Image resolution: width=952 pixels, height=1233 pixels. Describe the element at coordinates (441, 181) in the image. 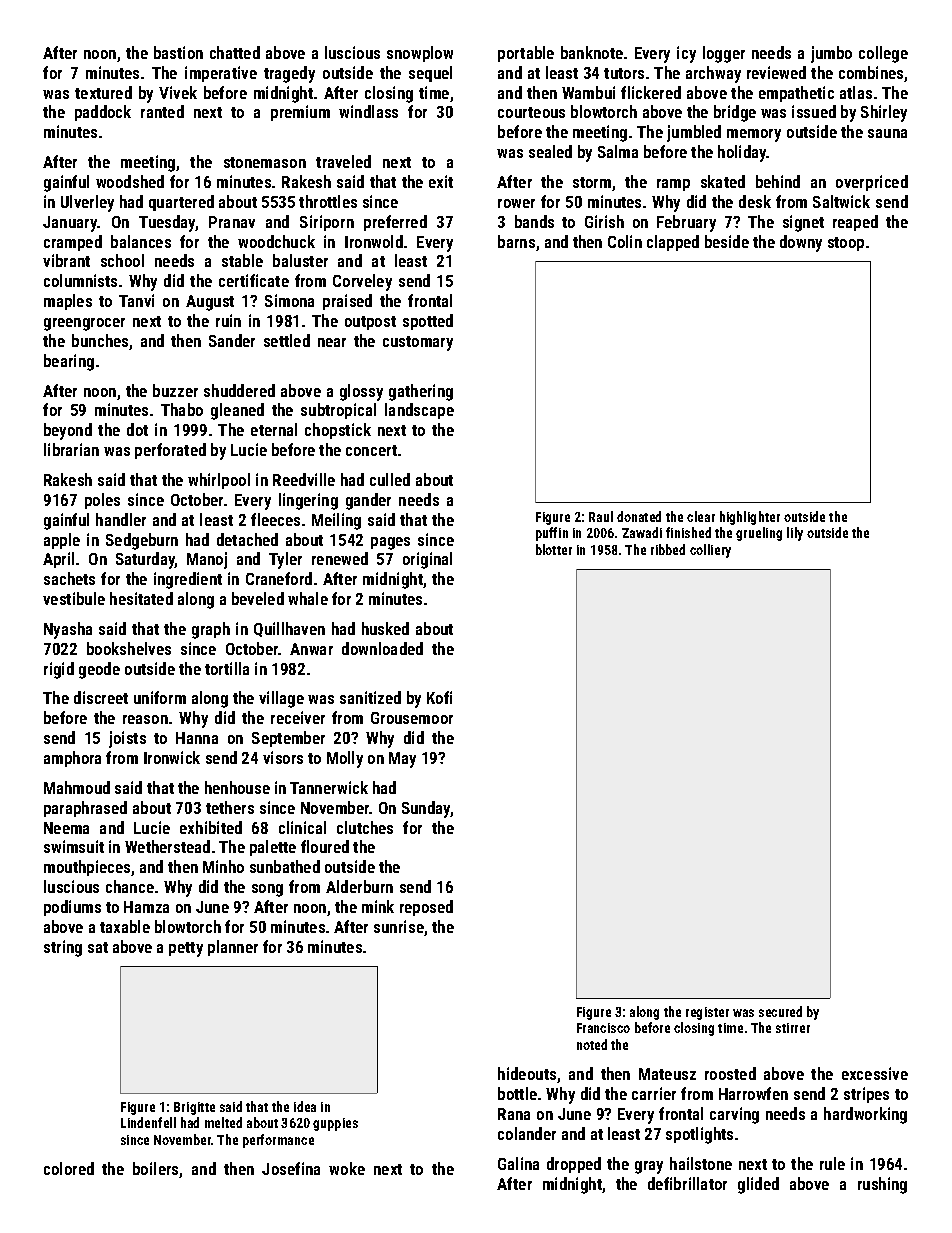

I see `exit` at that location.
